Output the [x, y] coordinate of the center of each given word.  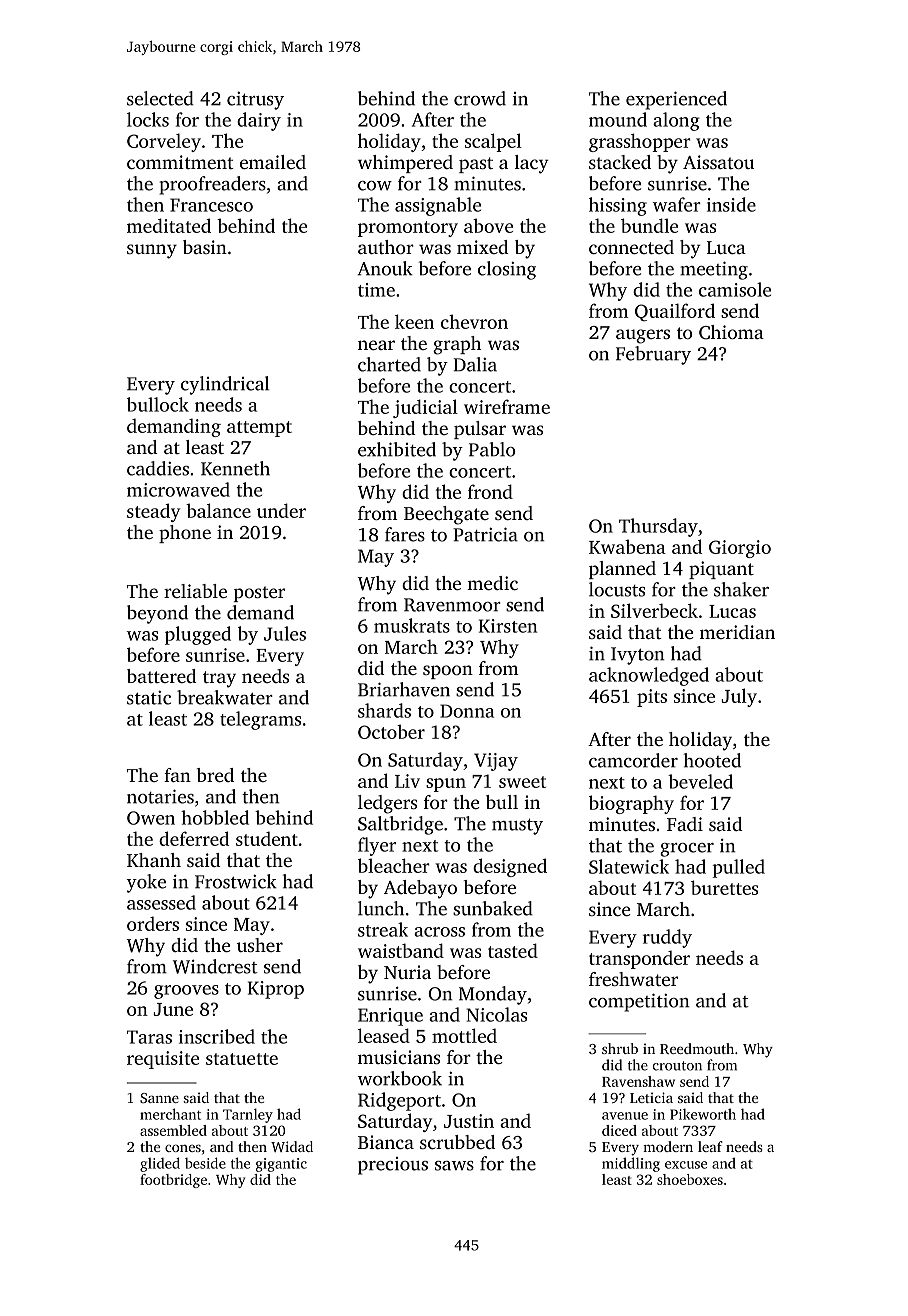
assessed [161, 902]
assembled [173, 1130]
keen [414, 321]
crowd [480, 98]
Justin [469, 1121]
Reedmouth [697, 1048]
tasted [513, 950]
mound [618, 119]
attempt [259, 429]
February [653, 355]
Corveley [164, 142]
